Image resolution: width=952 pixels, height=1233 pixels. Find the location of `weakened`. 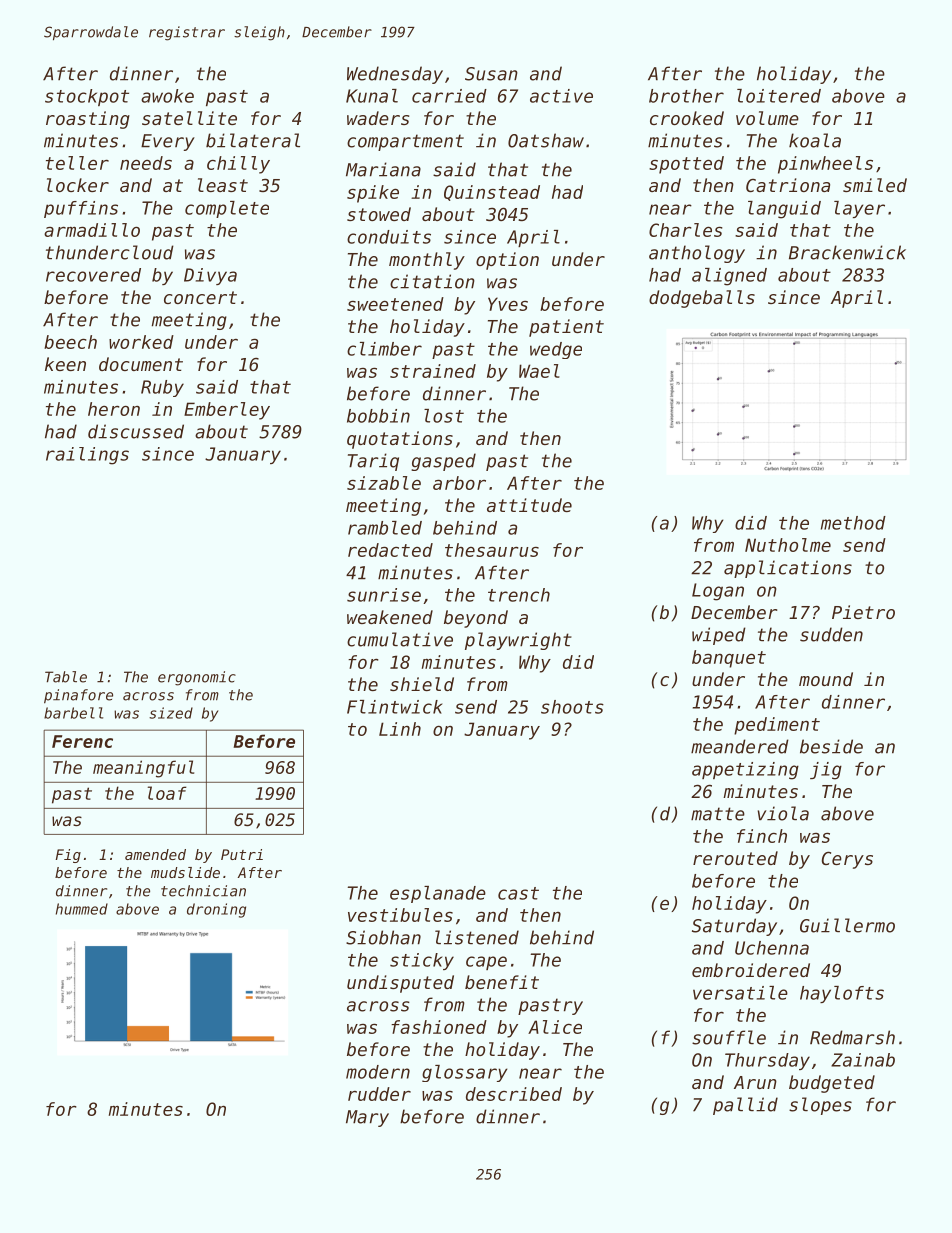

weakened is located at coordinates (390, 617).
